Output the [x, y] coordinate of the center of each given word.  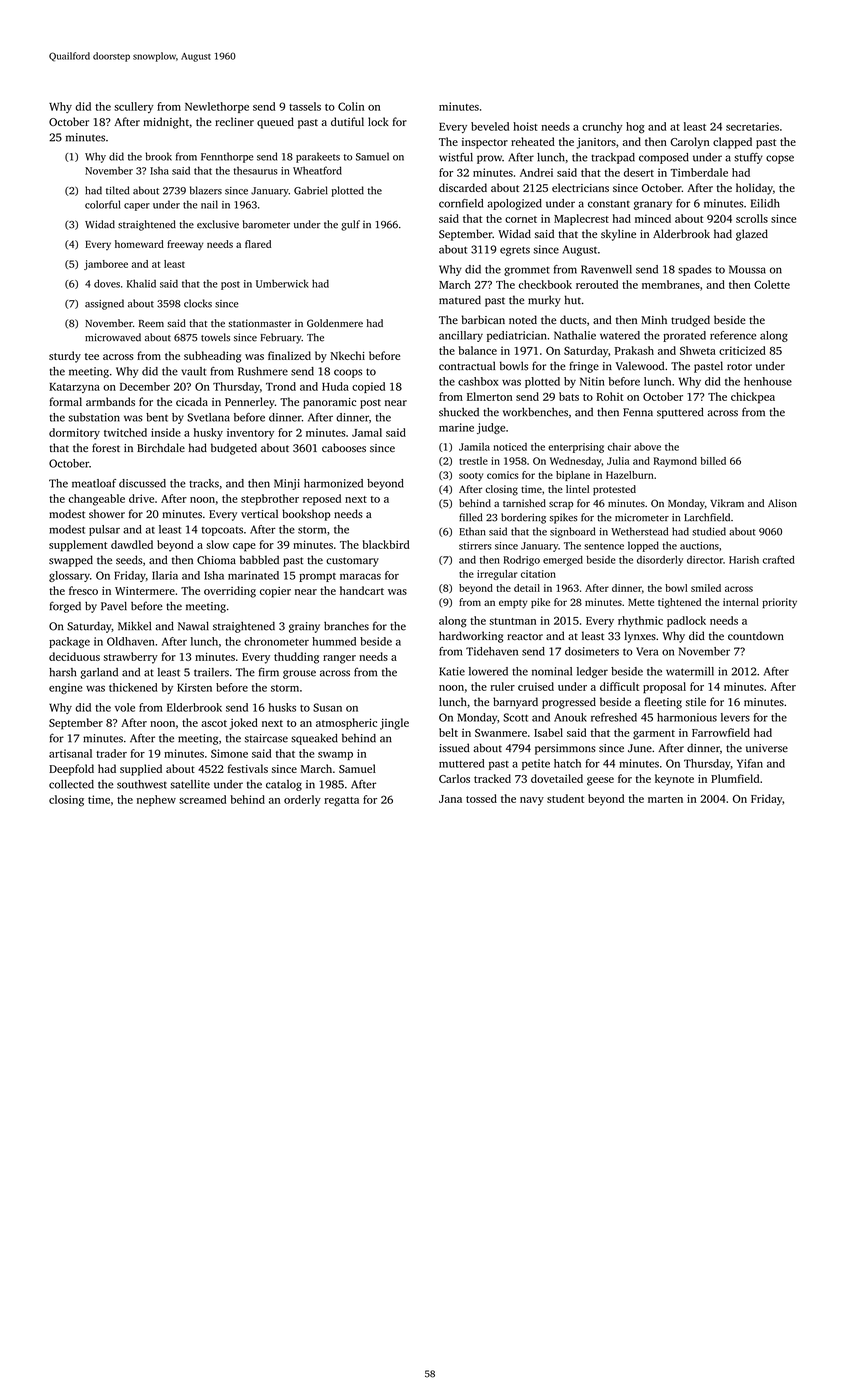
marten [665, 799]
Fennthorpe [227, 157]
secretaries [752, 126]
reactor [525, 636]
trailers [211, 672]
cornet [521, 219]
